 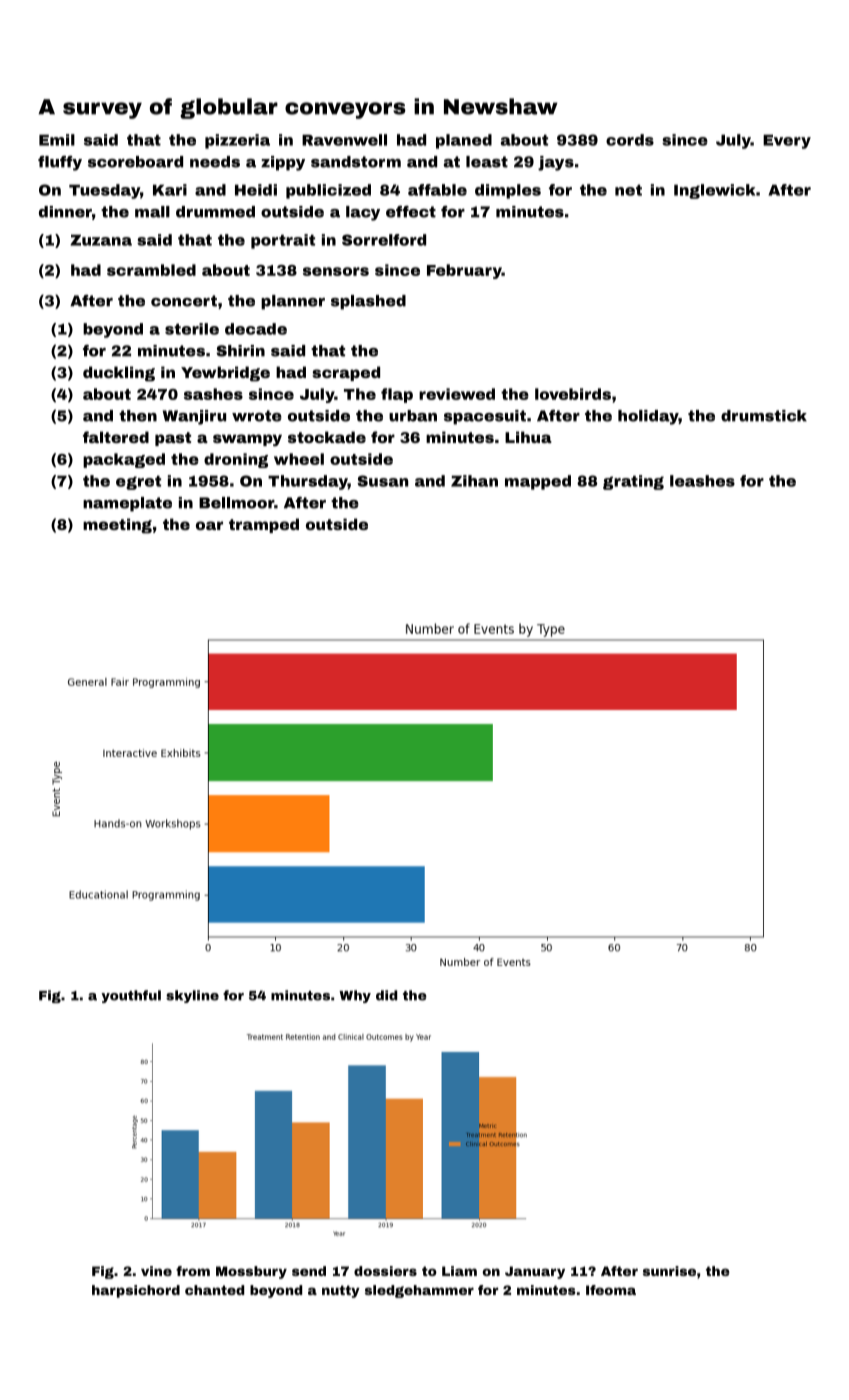 What do you see at coordinates (464, 141) in the document?
I see `planed` at bounding box center [464, 141].
